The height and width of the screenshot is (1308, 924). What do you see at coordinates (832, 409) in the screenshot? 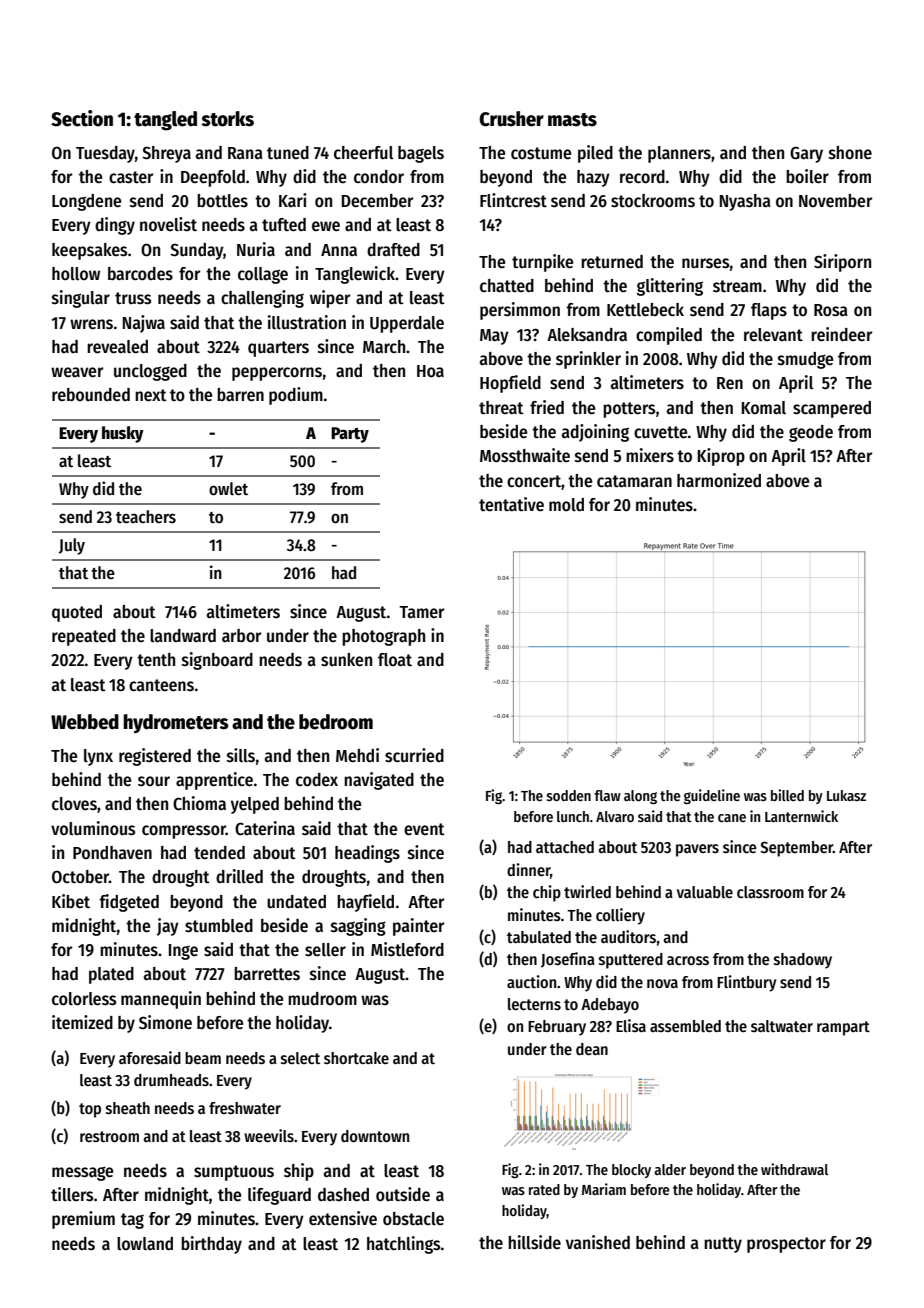
I see `scampered` at bounding box center [832, 409].
